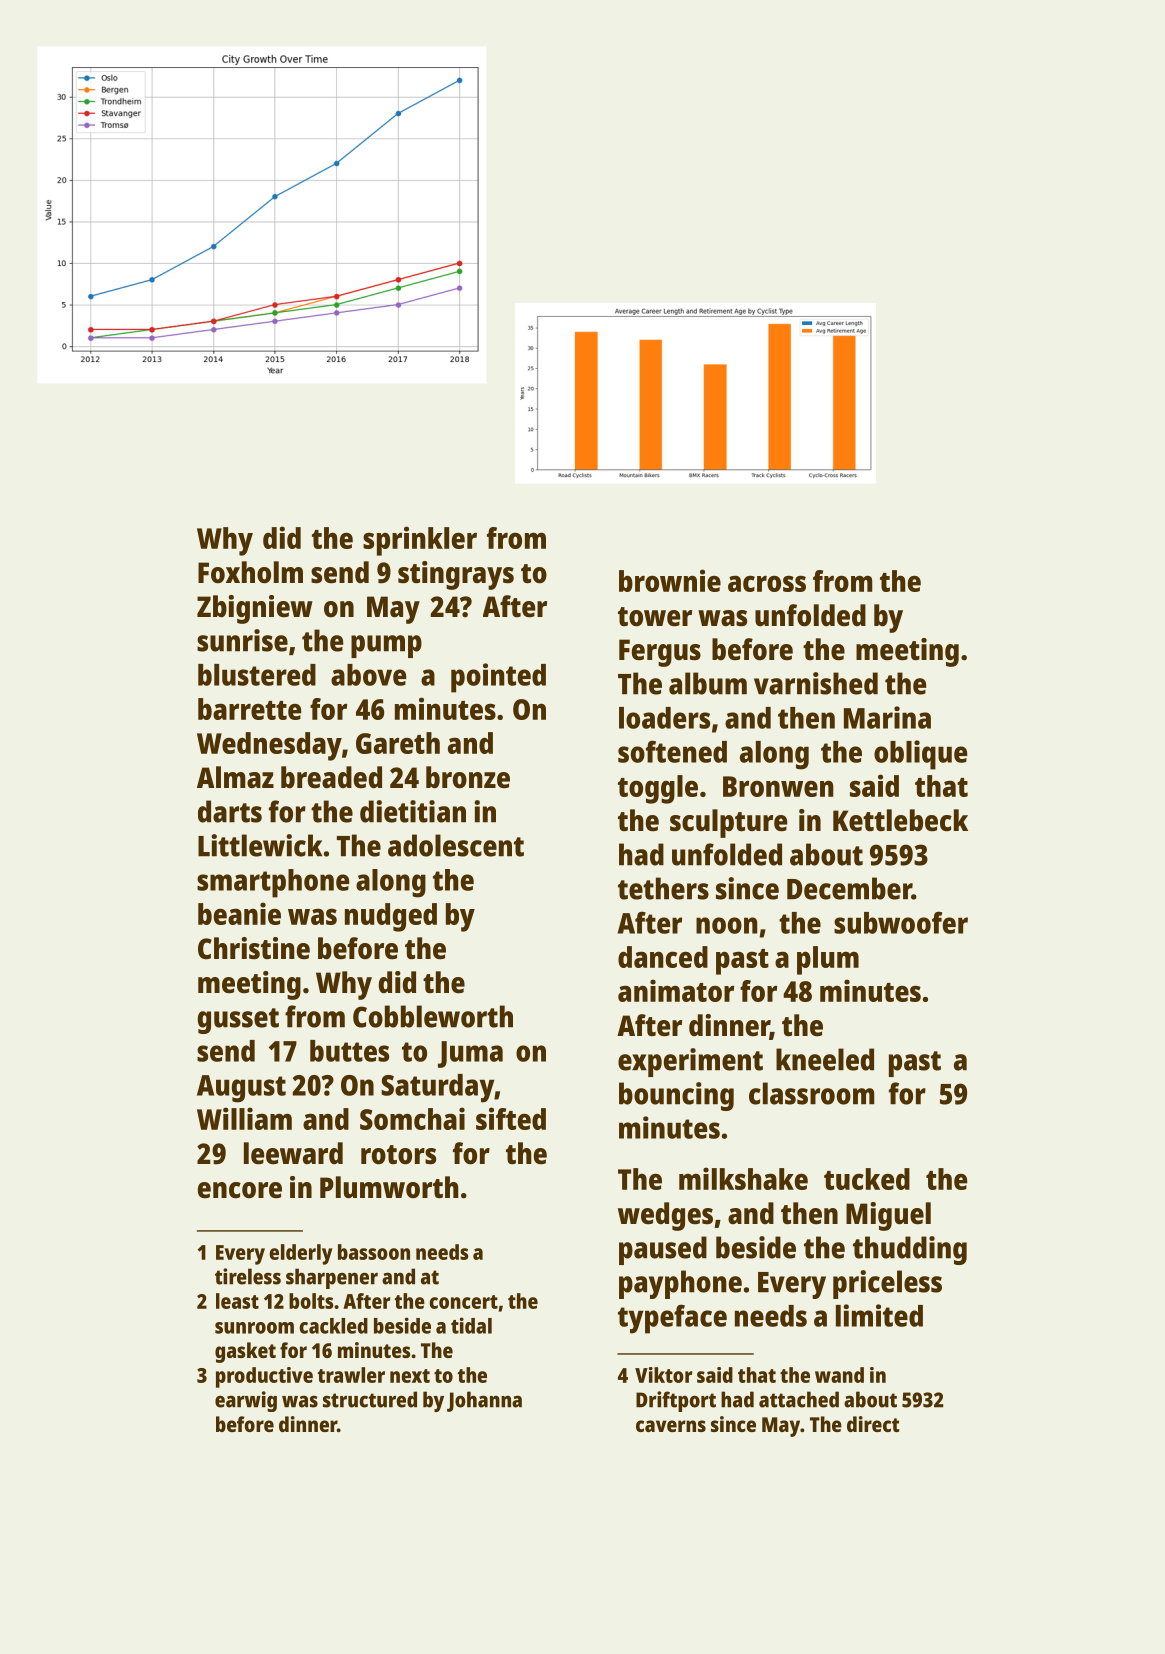 This page has height=1654, width=1165. I want to click on brownie, so click(670, 580).
